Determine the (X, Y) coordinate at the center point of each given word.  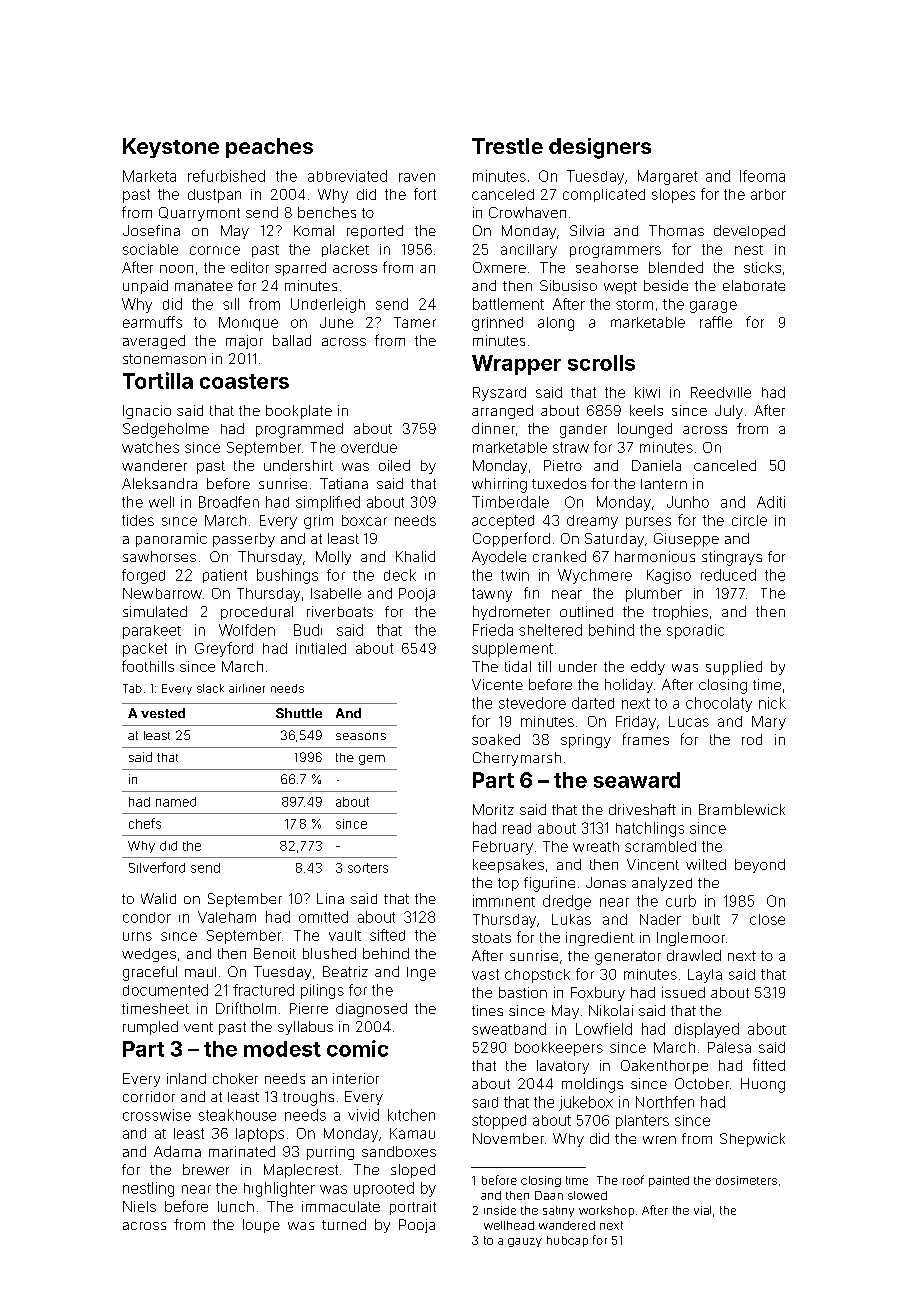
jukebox (586, 1103)
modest (282, 1049)
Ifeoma (762, 176)
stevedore (532, 703)
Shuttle (299, 713)
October (702, 1083)
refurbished (226, 176)
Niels (139, 1206)
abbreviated (347, 176)
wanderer (154, 465)
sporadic (695, 631)
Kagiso (669, 576)
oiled (394, 465)
